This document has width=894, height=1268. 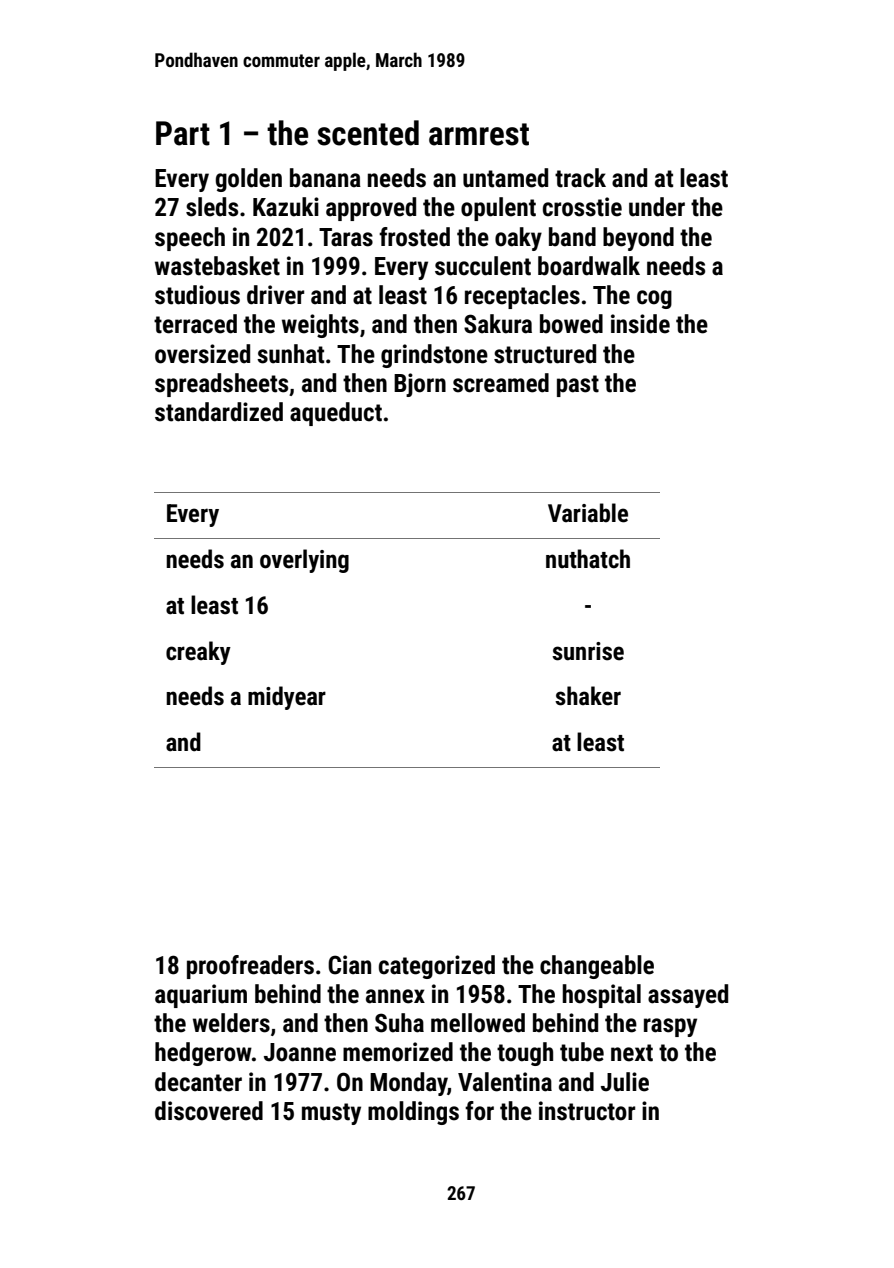 I want to click on midyear, so click(x=287, y=698).
